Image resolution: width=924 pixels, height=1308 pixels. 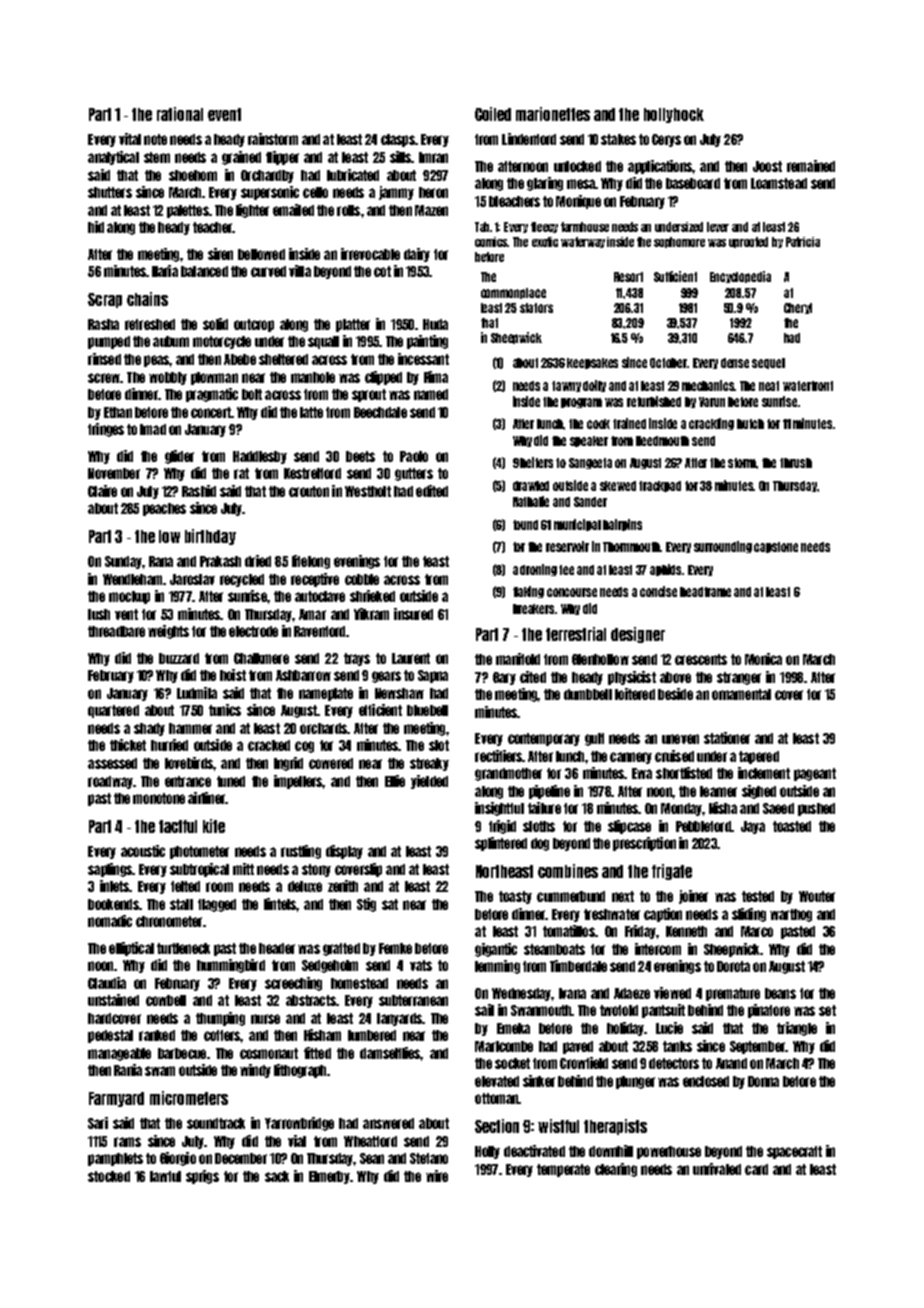 I want to click on header, so click(x=277, y=948).
